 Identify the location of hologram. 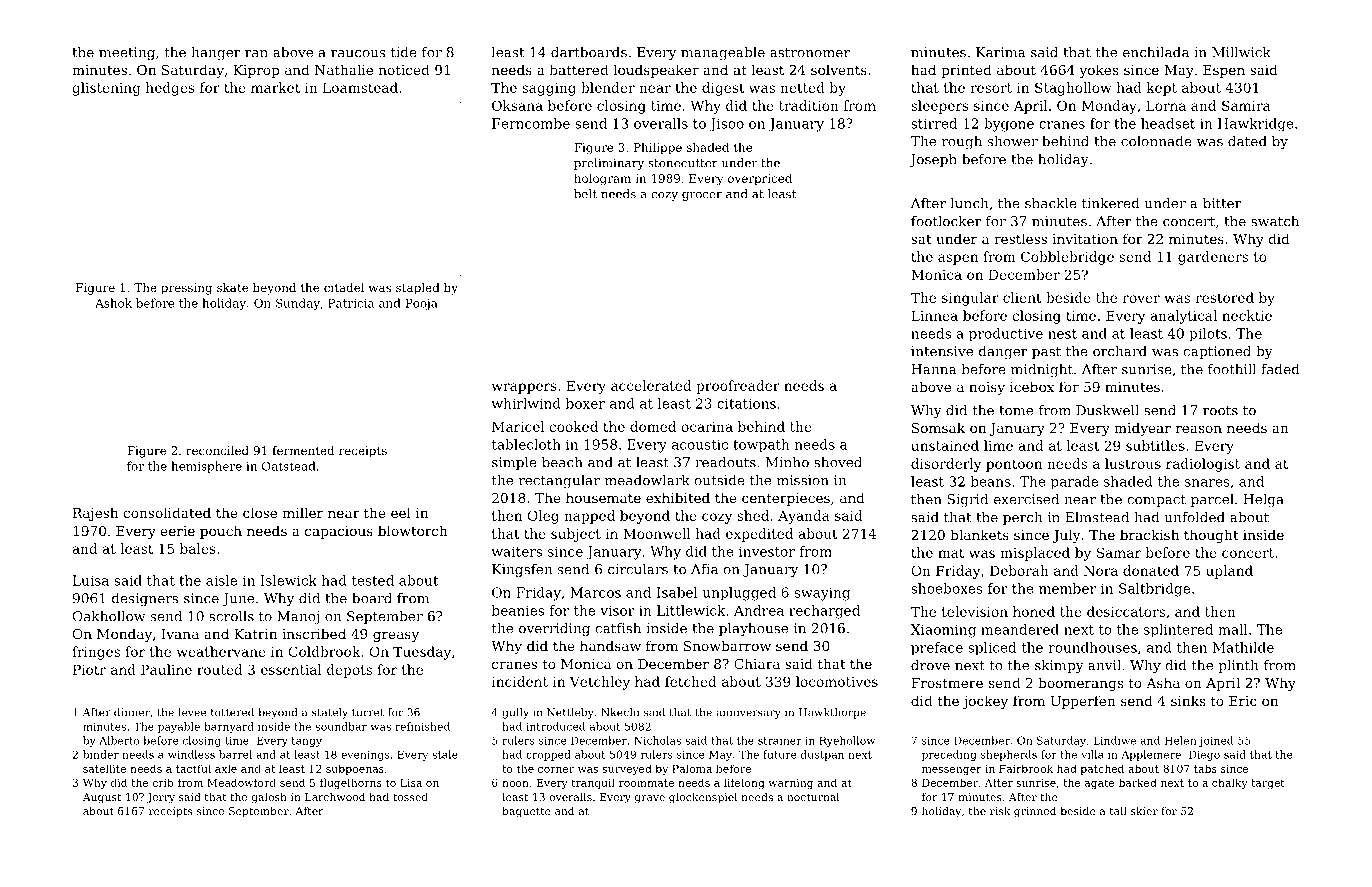
(602, 179).
